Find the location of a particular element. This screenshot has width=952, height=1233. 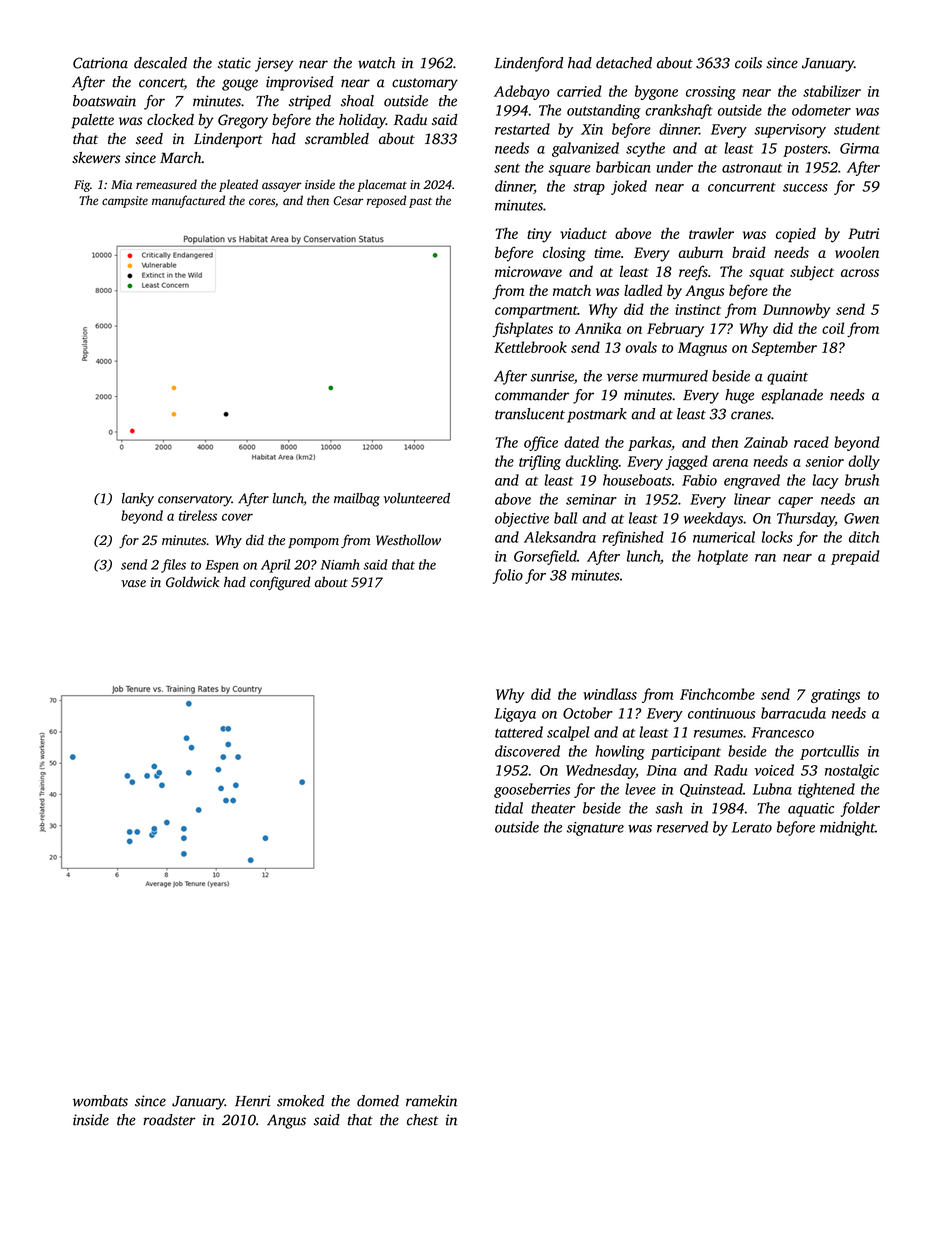

customary is located at coordinates (425, 84).
